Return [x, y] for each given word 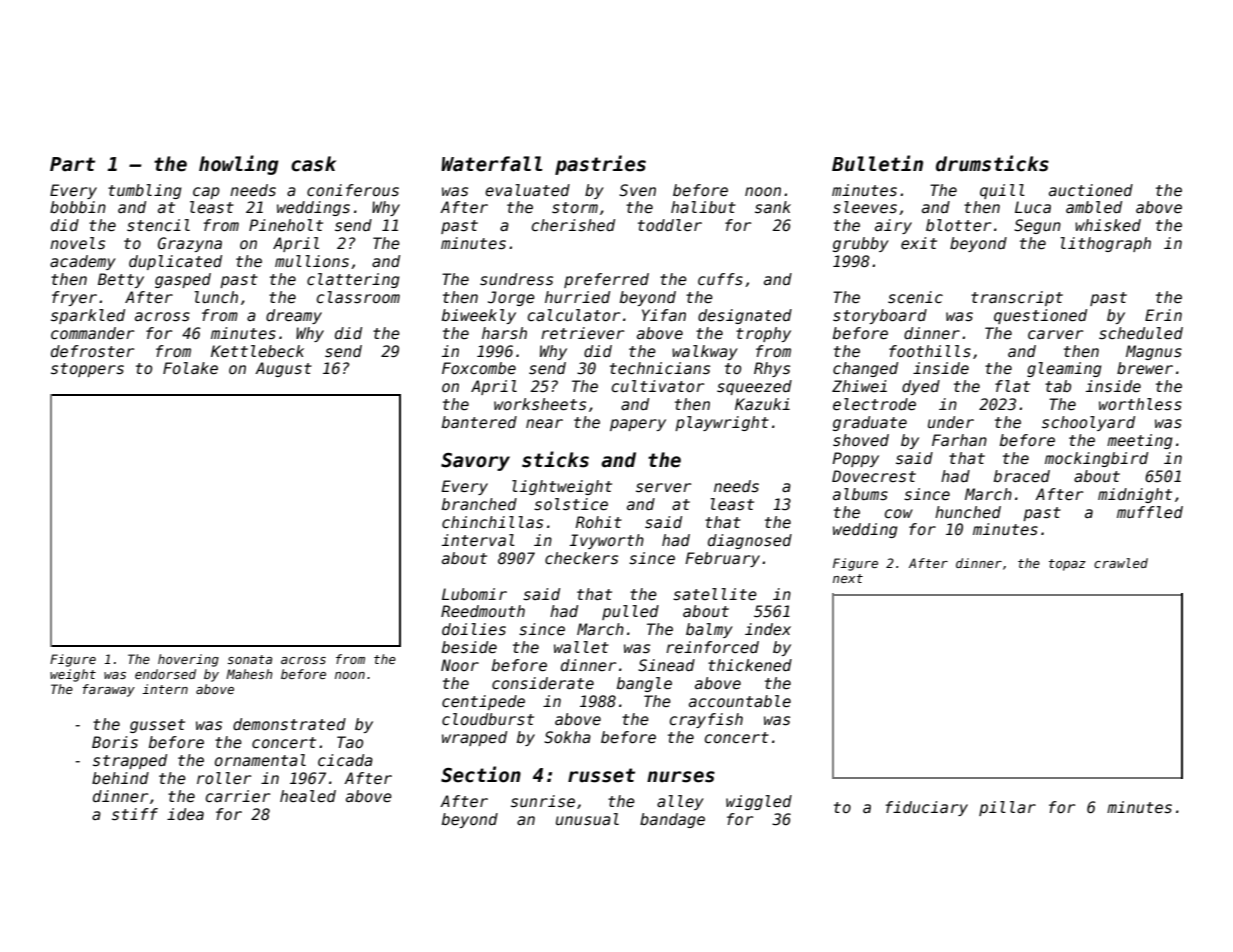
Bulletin [877, 163]
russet [601, 775]
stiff [135, 814]
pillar [1007, 808]
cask [313, 164]
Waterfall [491, 164]
